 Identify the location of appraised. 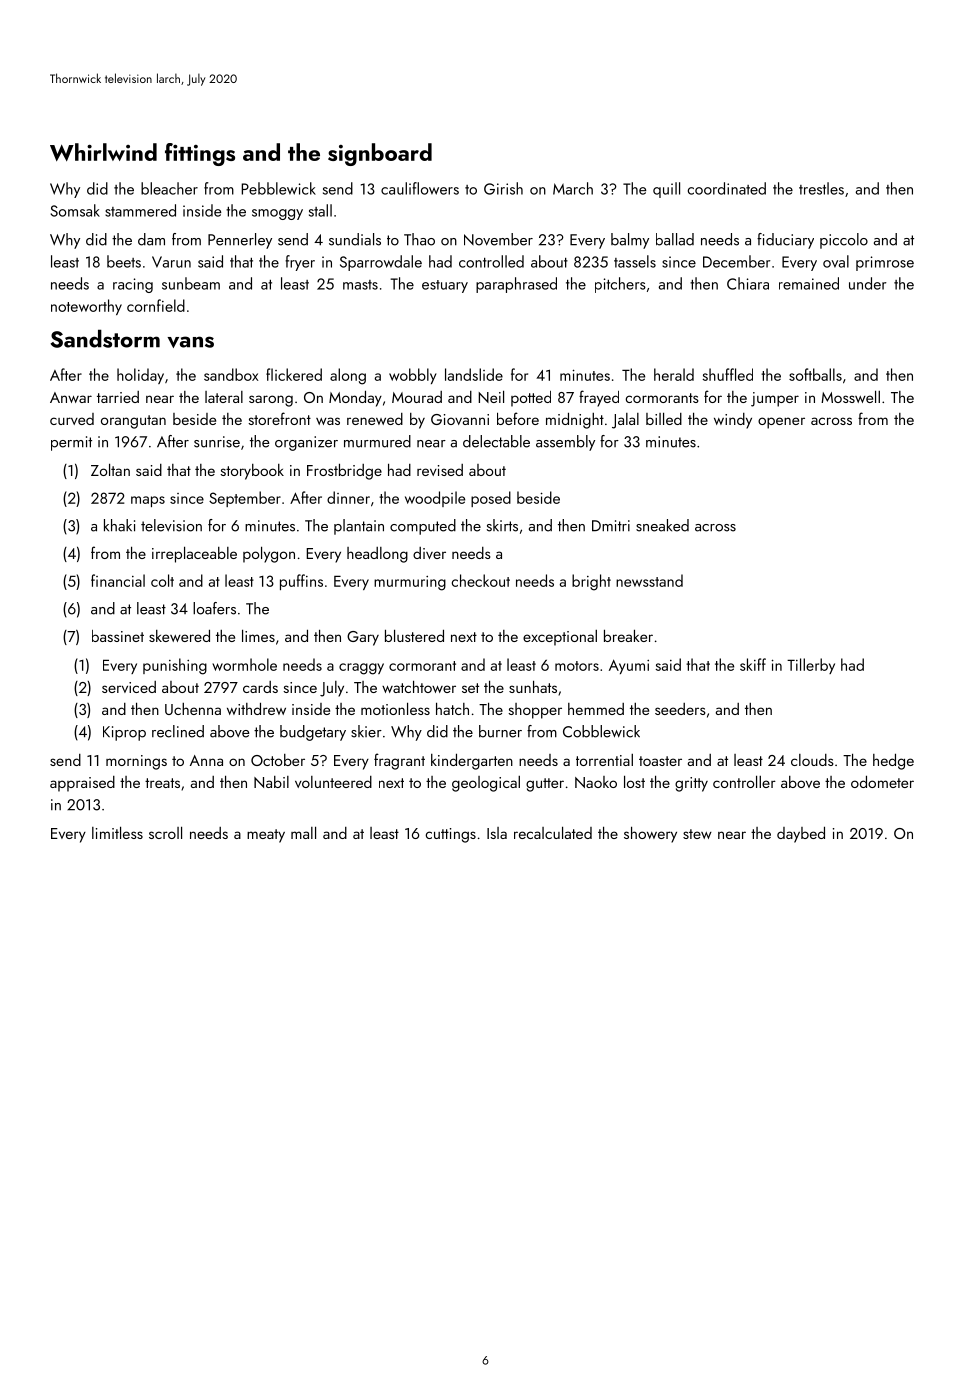
(82, 784).
